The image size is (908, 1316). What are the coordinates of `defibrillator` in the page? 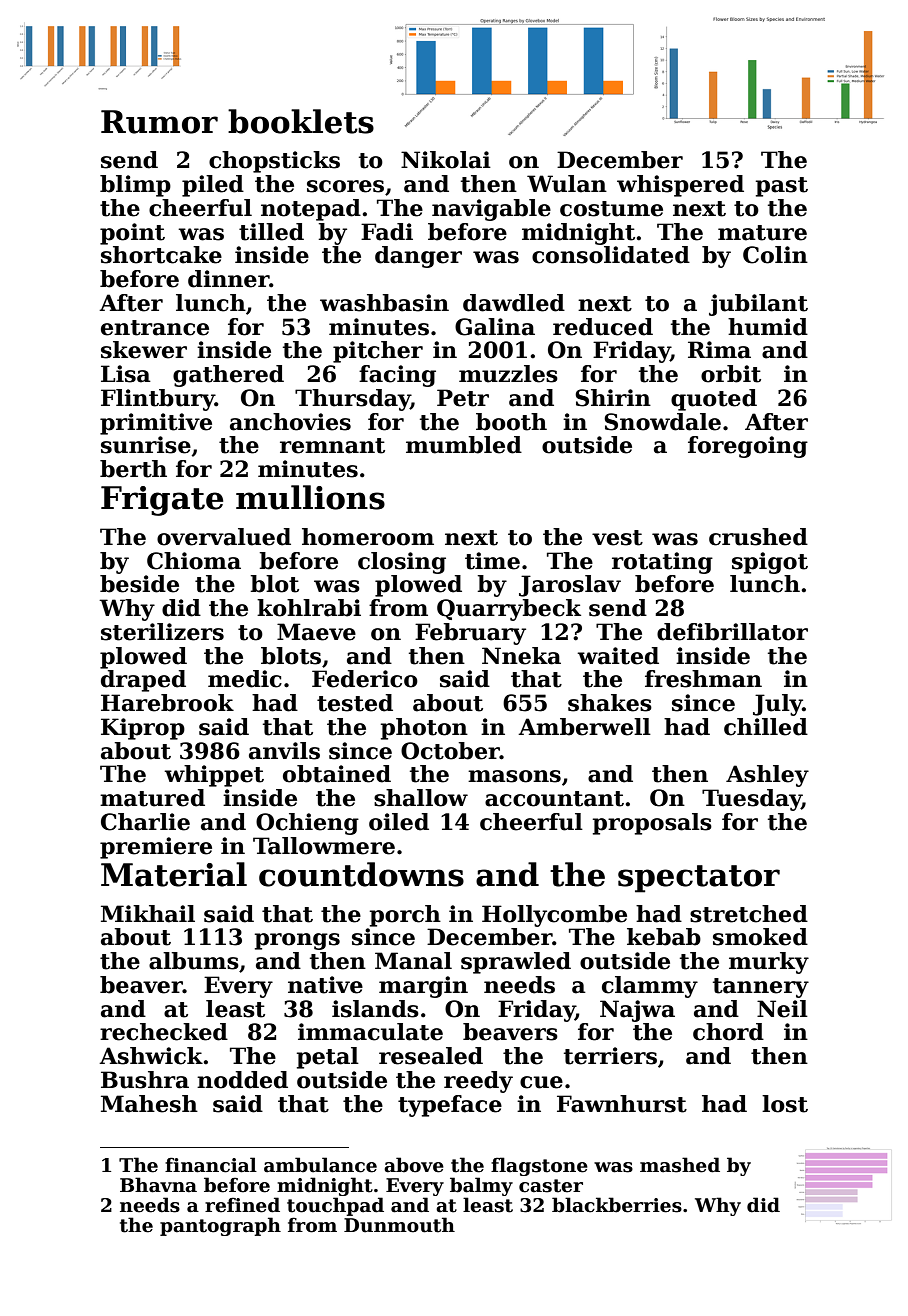 It's located at (732, 632).
